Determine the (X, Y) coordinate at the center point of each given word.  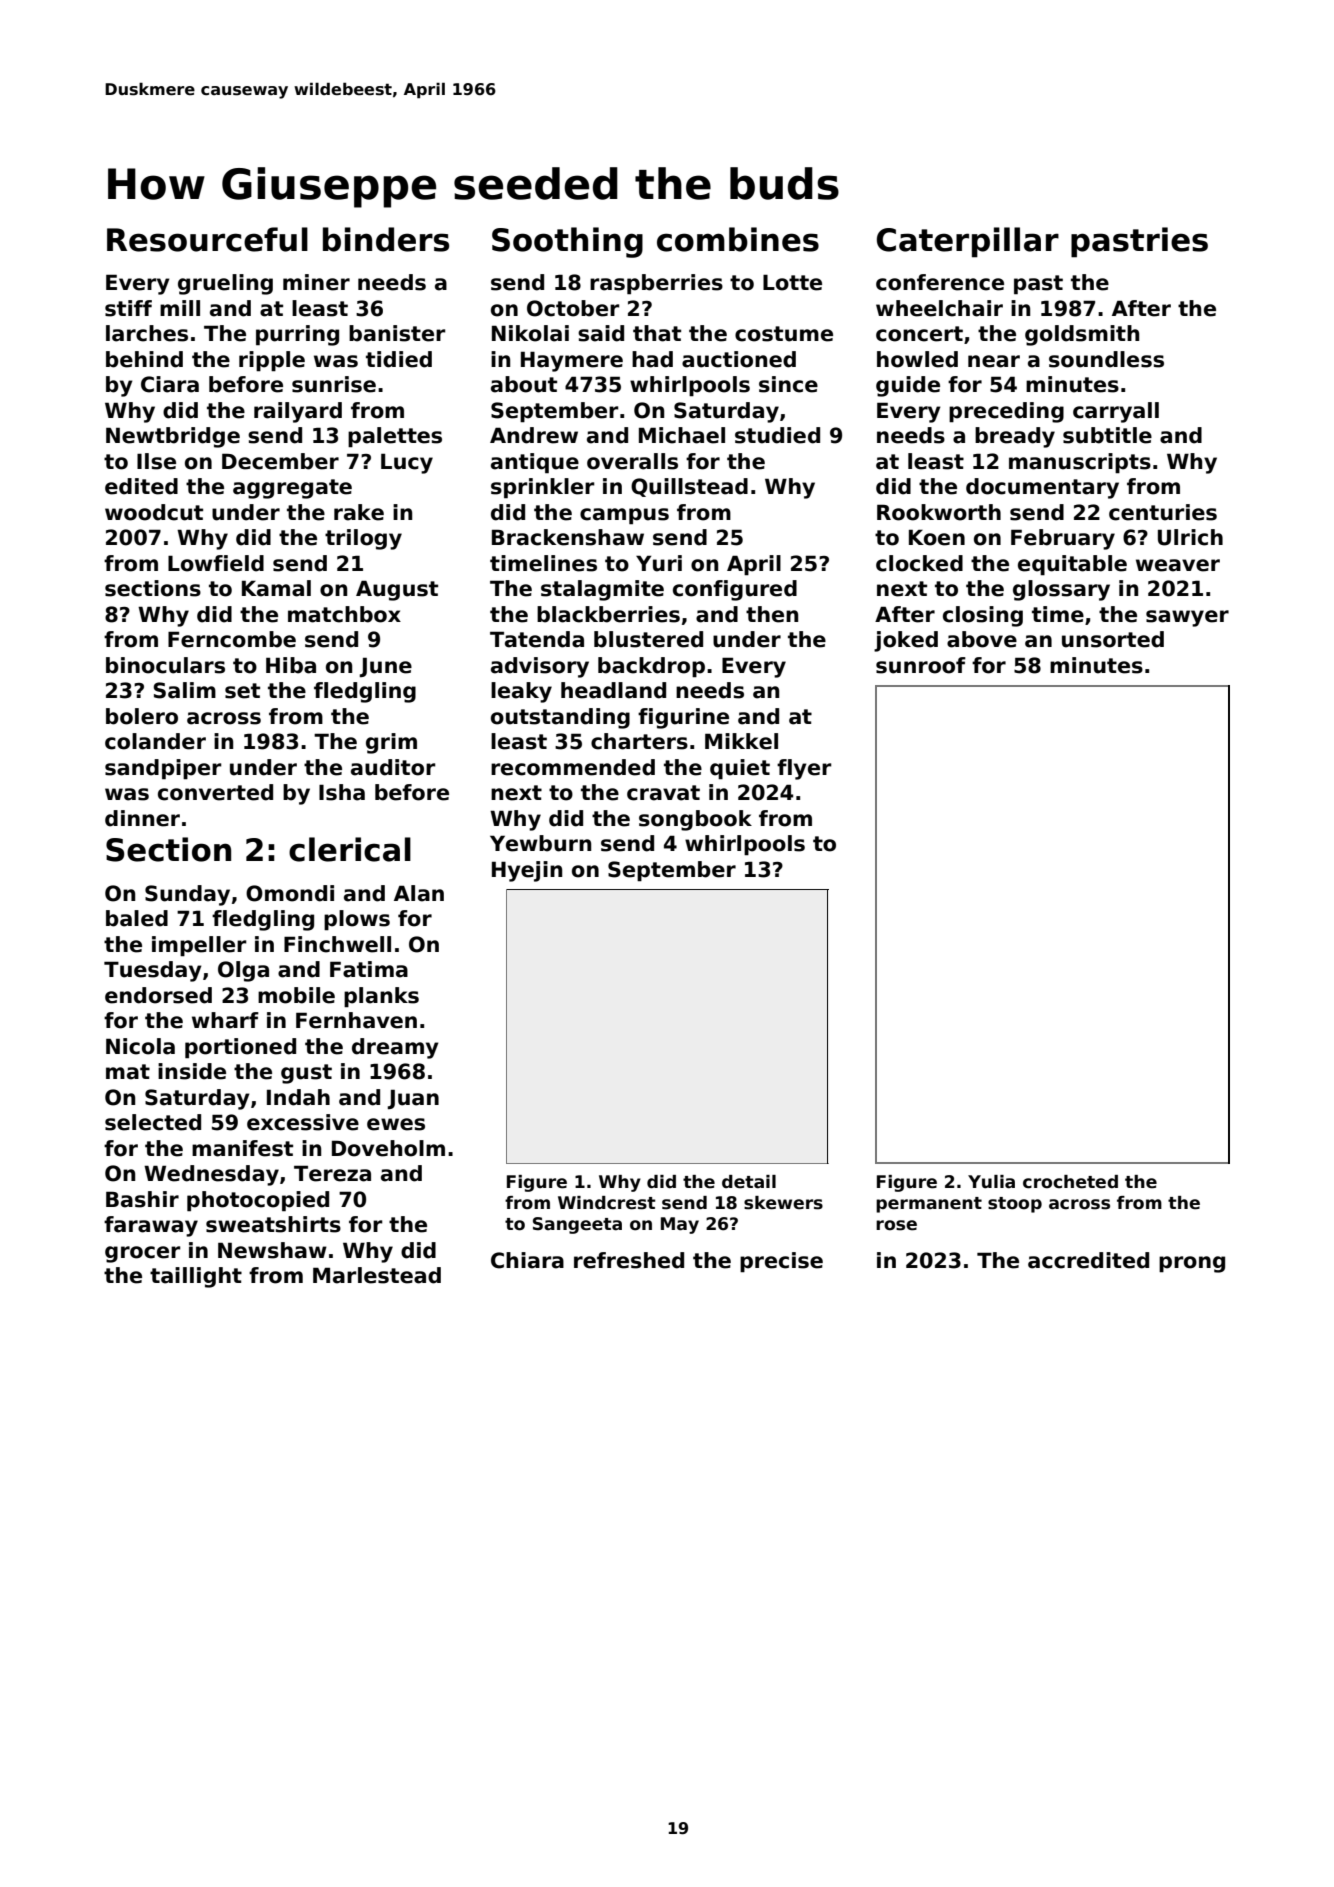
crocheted (1070, 1182)
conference (940, 282)
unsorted (1113, 639)
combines (738, 239)
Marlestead (377, 1275)
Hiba (291, 665)
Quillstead (689, 487)
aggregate (292, 489)
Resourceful (207, 239)
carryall (1116, 412)
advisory (540, 667)
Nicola (140, 1046)
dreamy (395, 1048)
